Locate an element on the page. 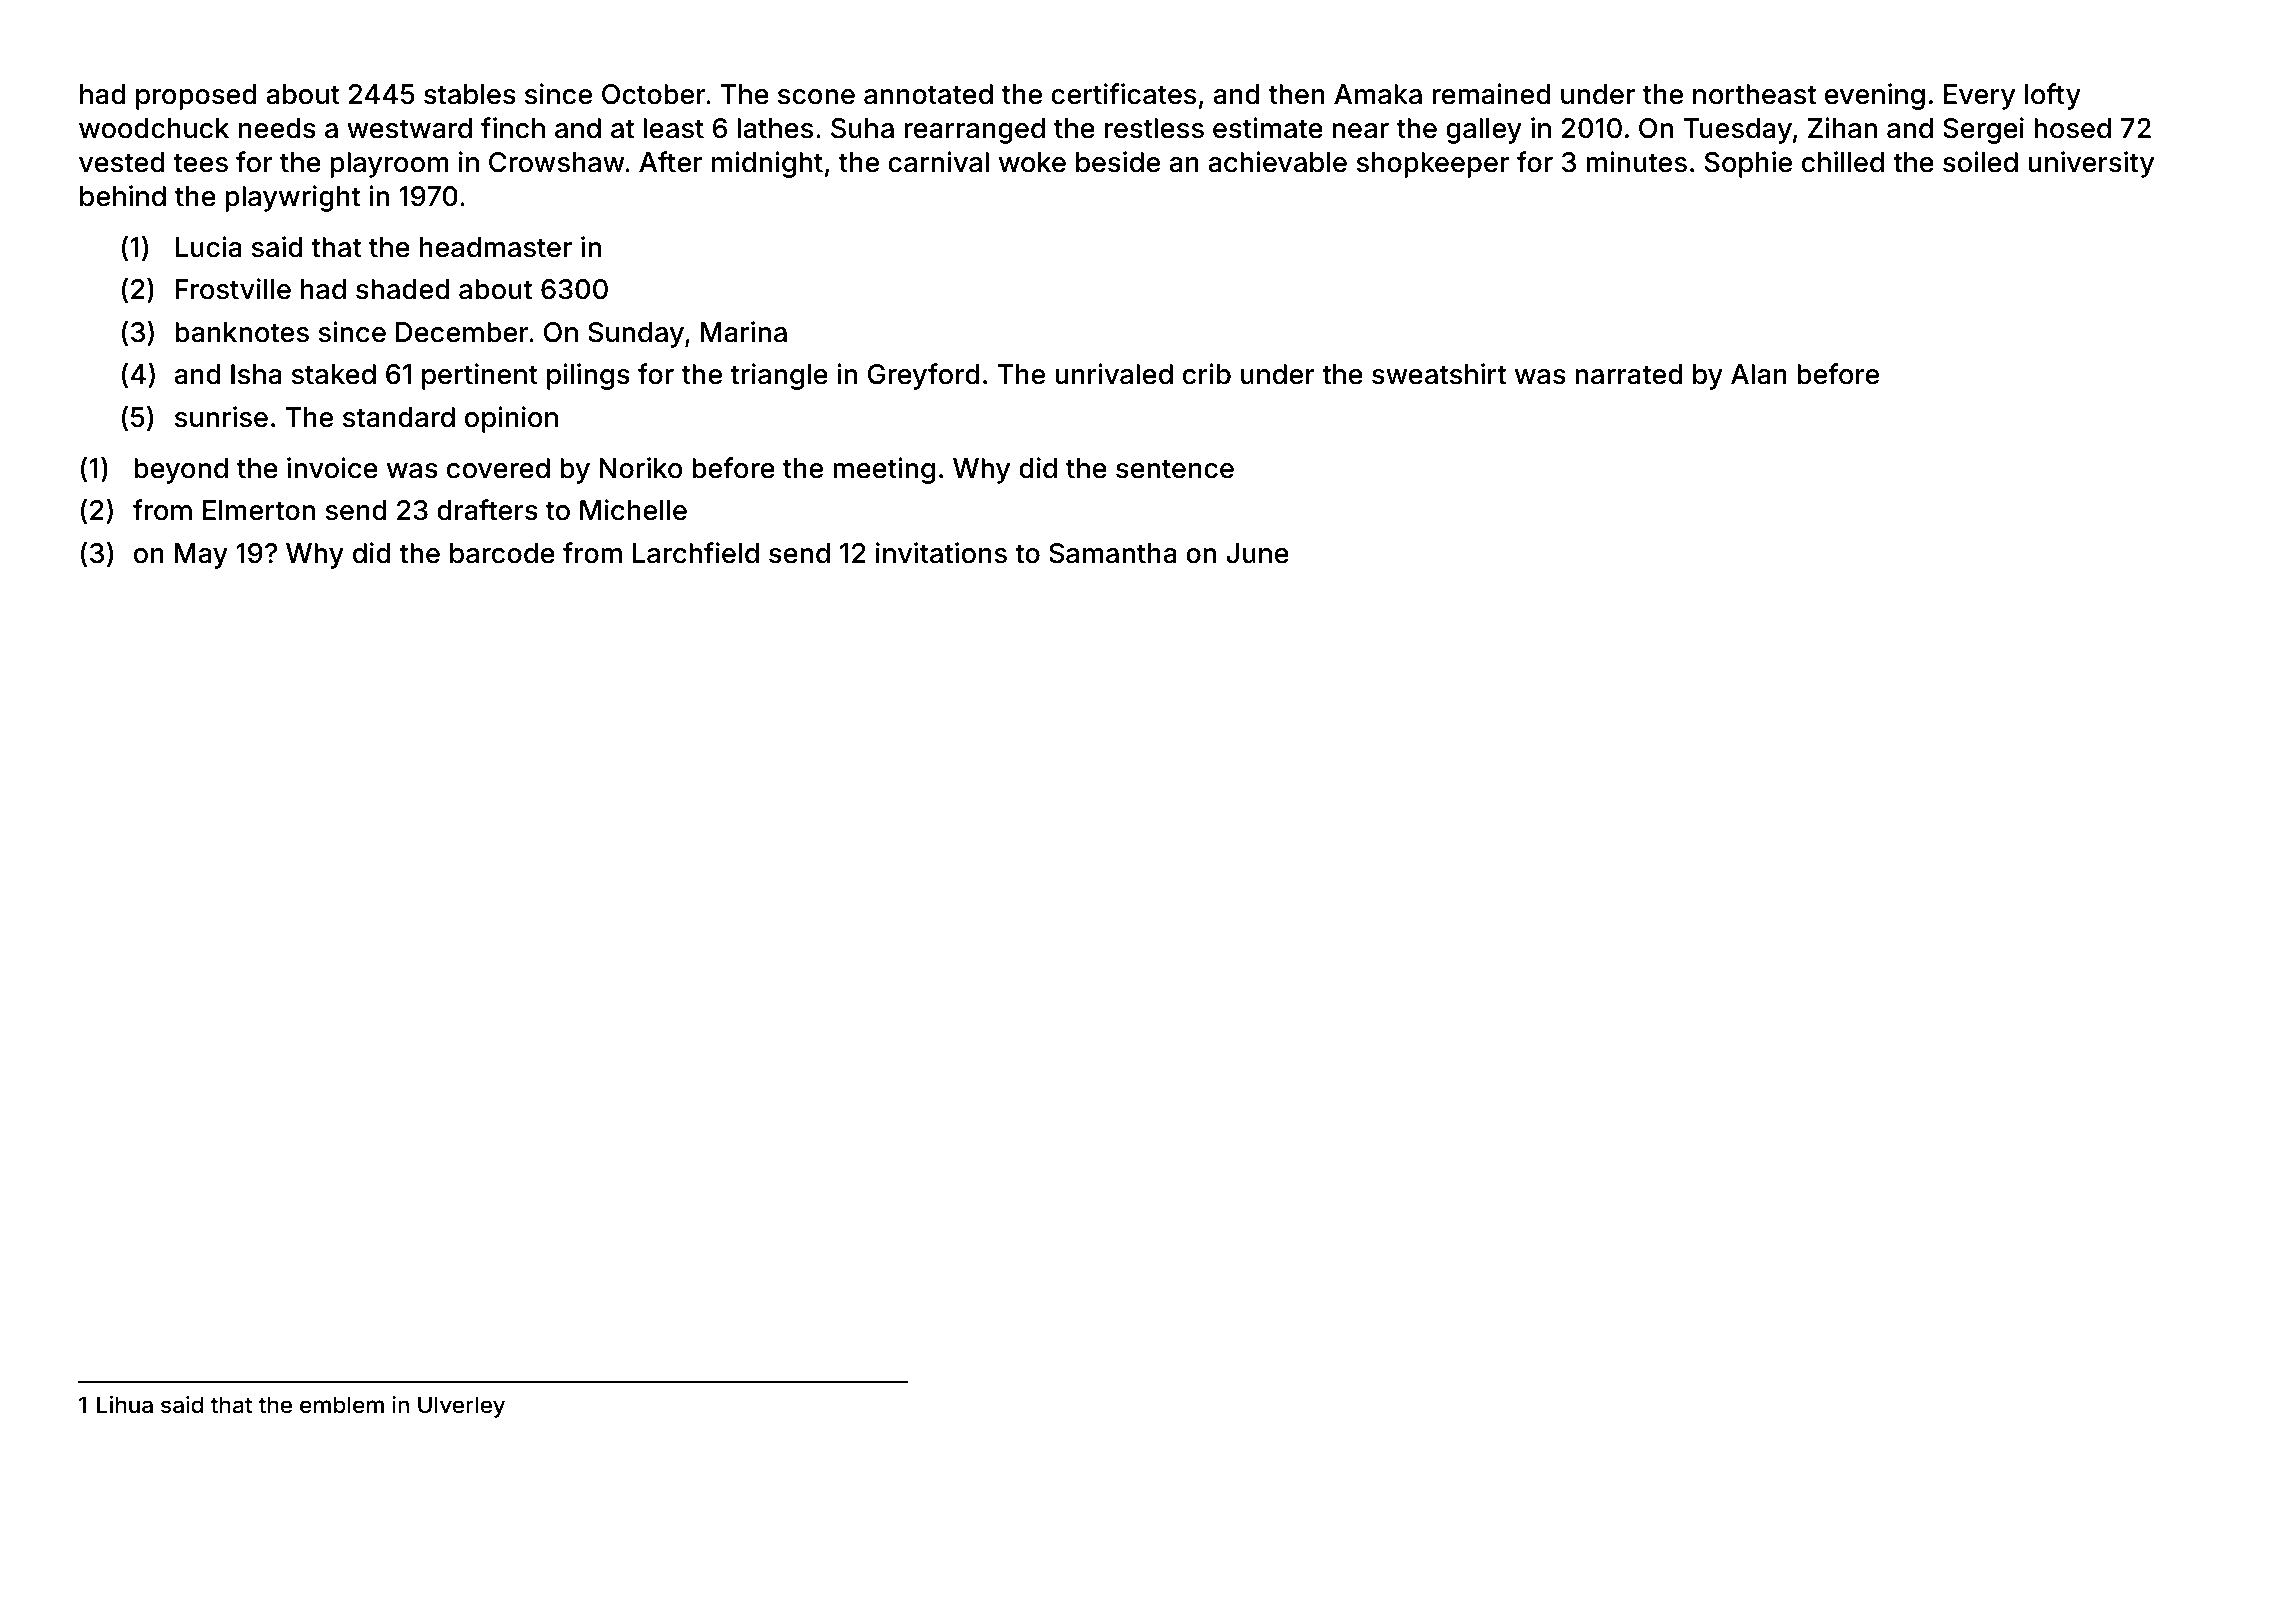 This page has width=2292, height=1620. Samantha is located at coordinates (1112, 553).
